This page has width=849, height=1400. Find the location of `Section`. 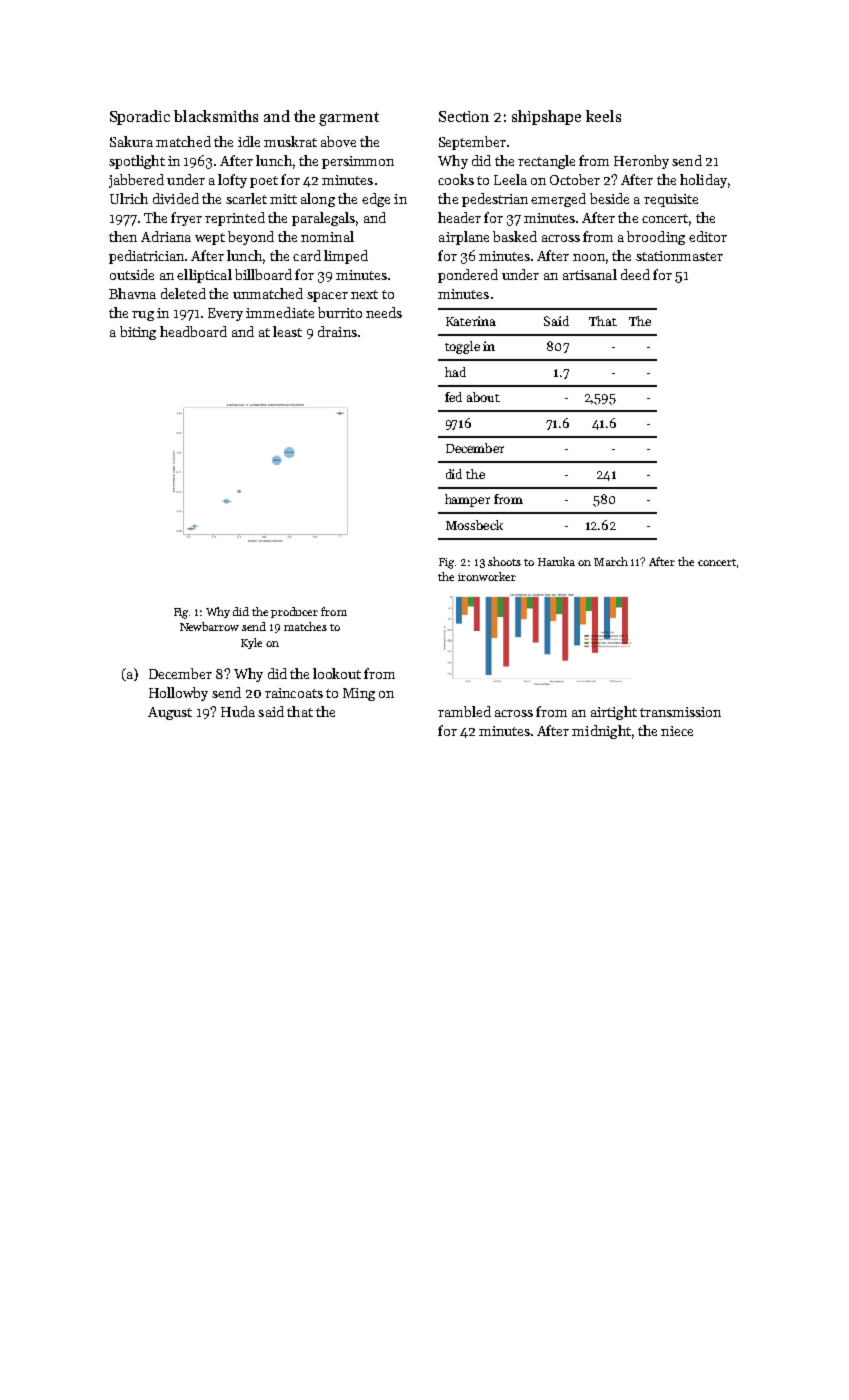

Section is located at coordinates (464, 116).
